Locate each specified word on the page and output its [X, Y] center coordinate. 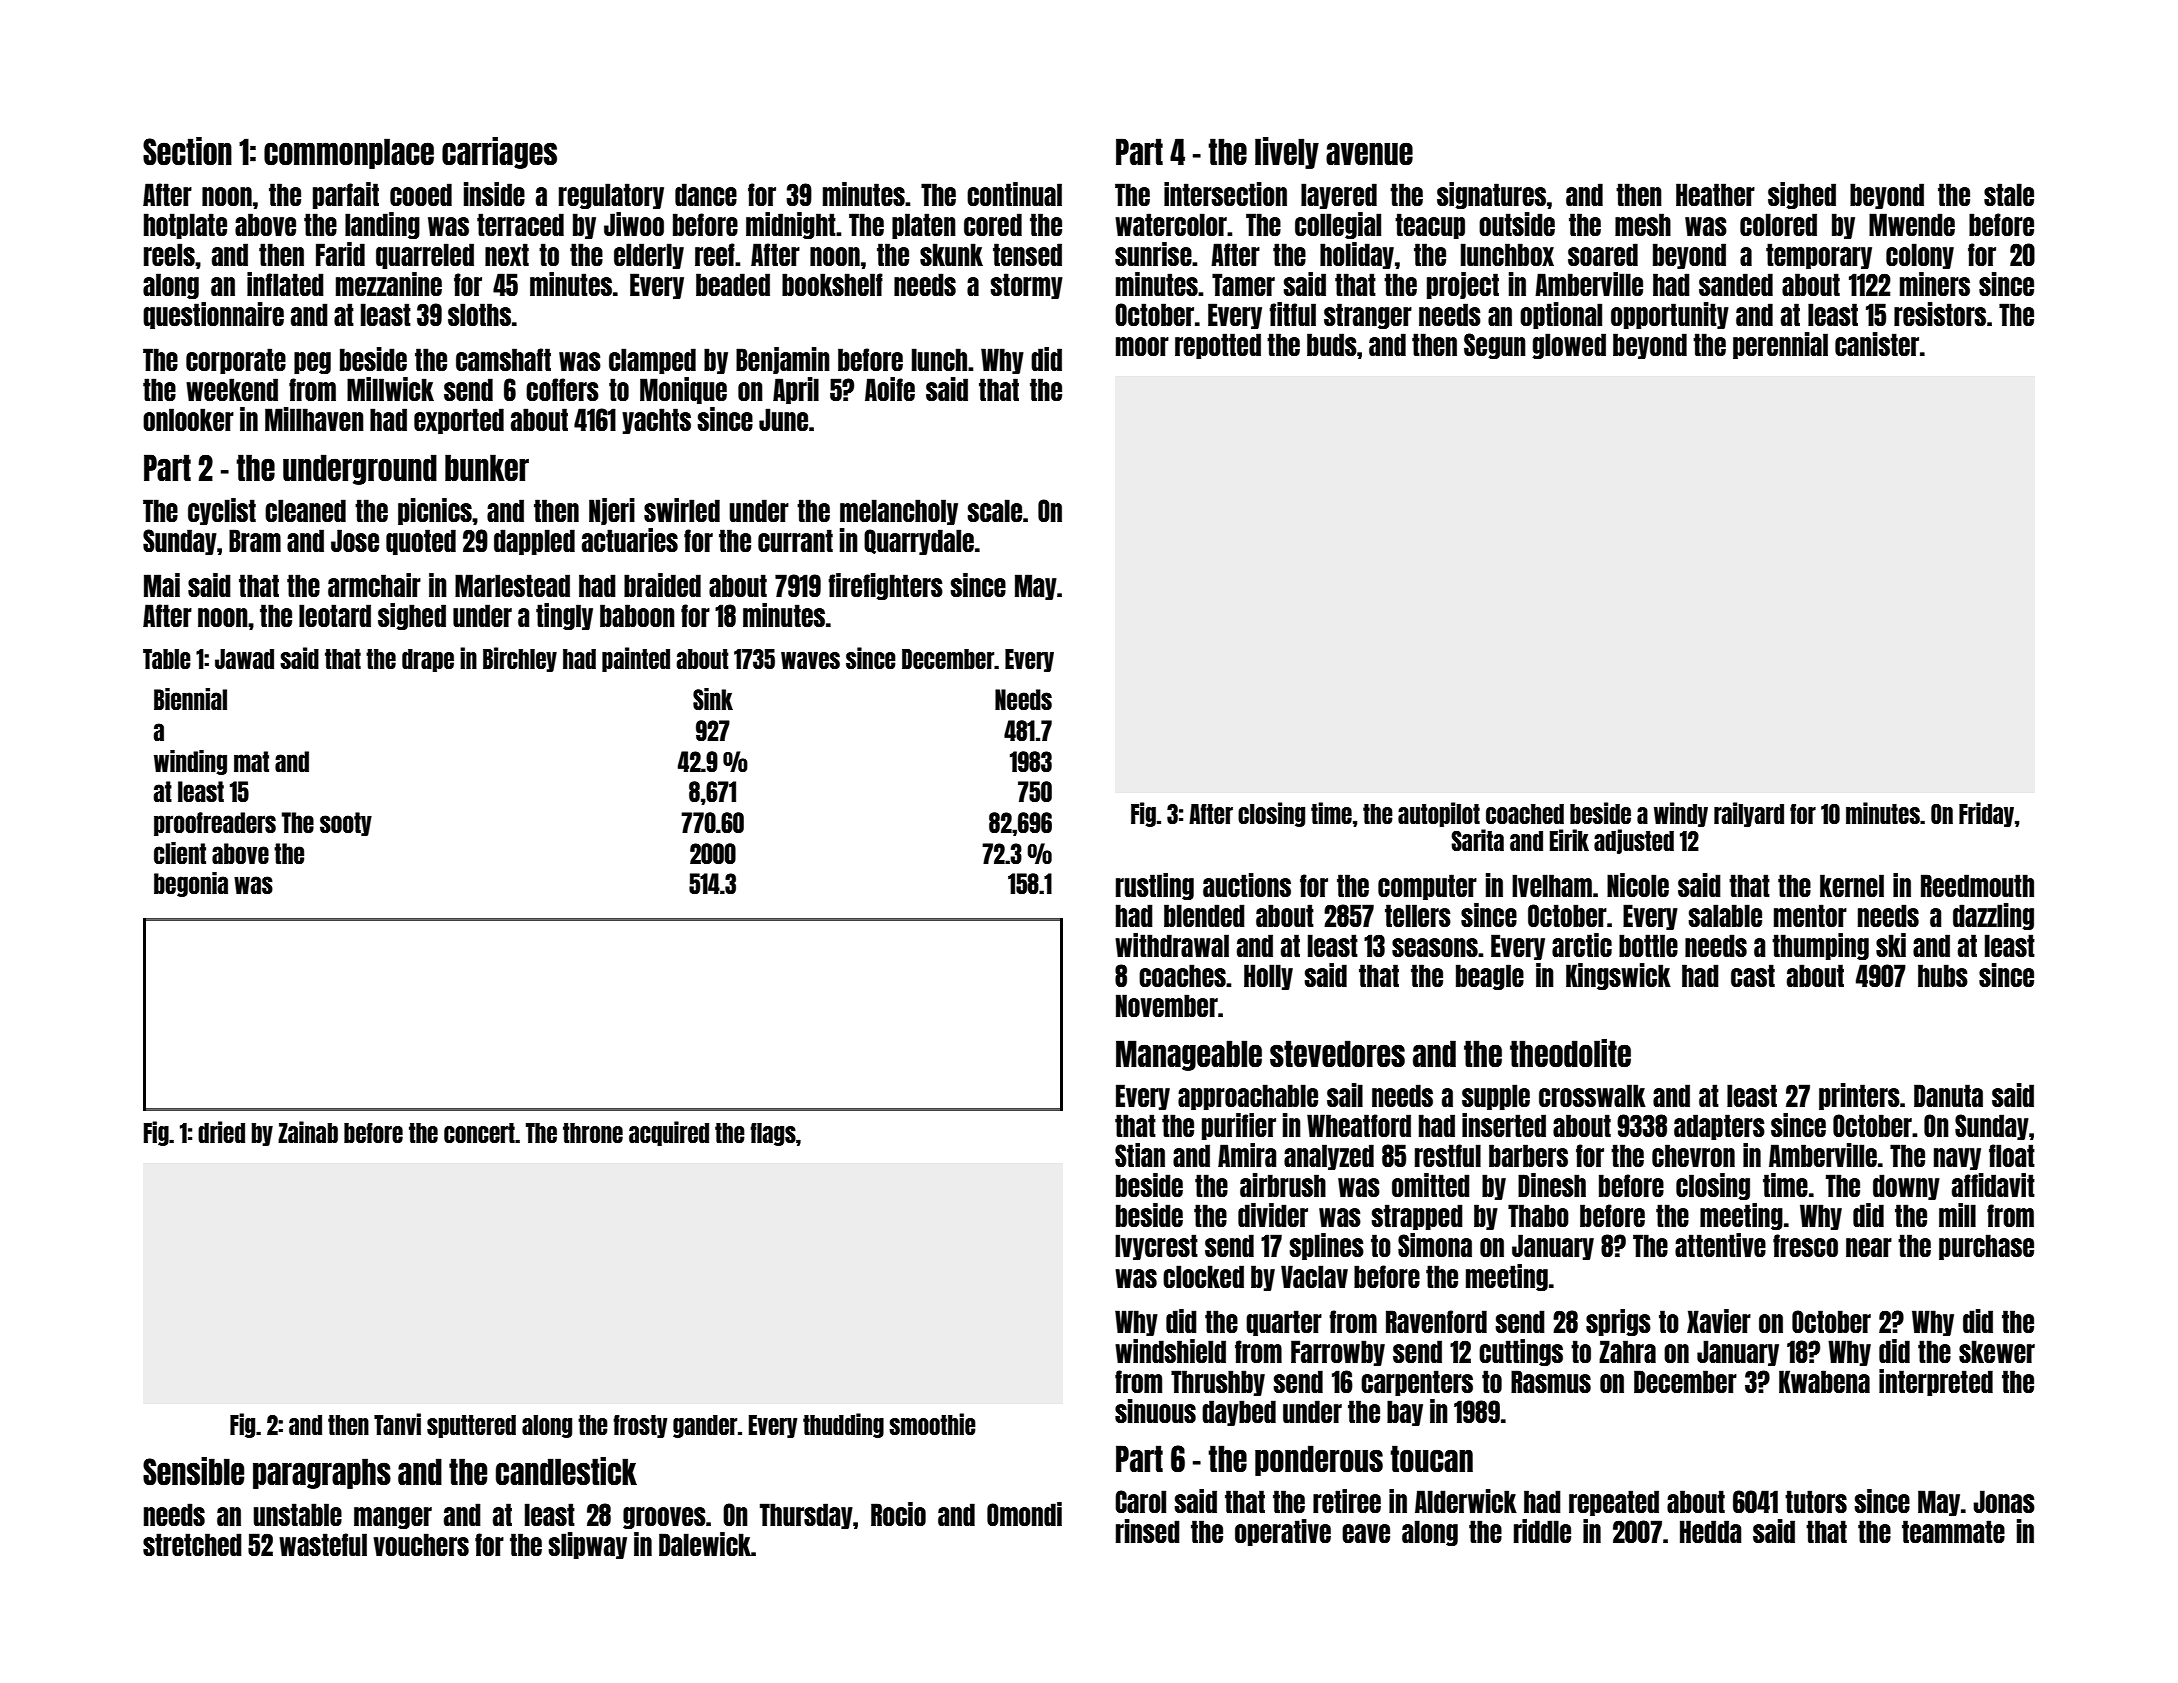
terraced [520, 224]
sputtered [471, 1426]
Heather [1715, 194]
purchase [1986, 1247]
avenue [1369, 153]
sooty [346, 824]
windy [1681, 814]
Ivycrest [1156, 1247]
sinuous [1155, 1411]
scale [994, 510]
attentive [1720, 1245]
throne [593, 1133]
